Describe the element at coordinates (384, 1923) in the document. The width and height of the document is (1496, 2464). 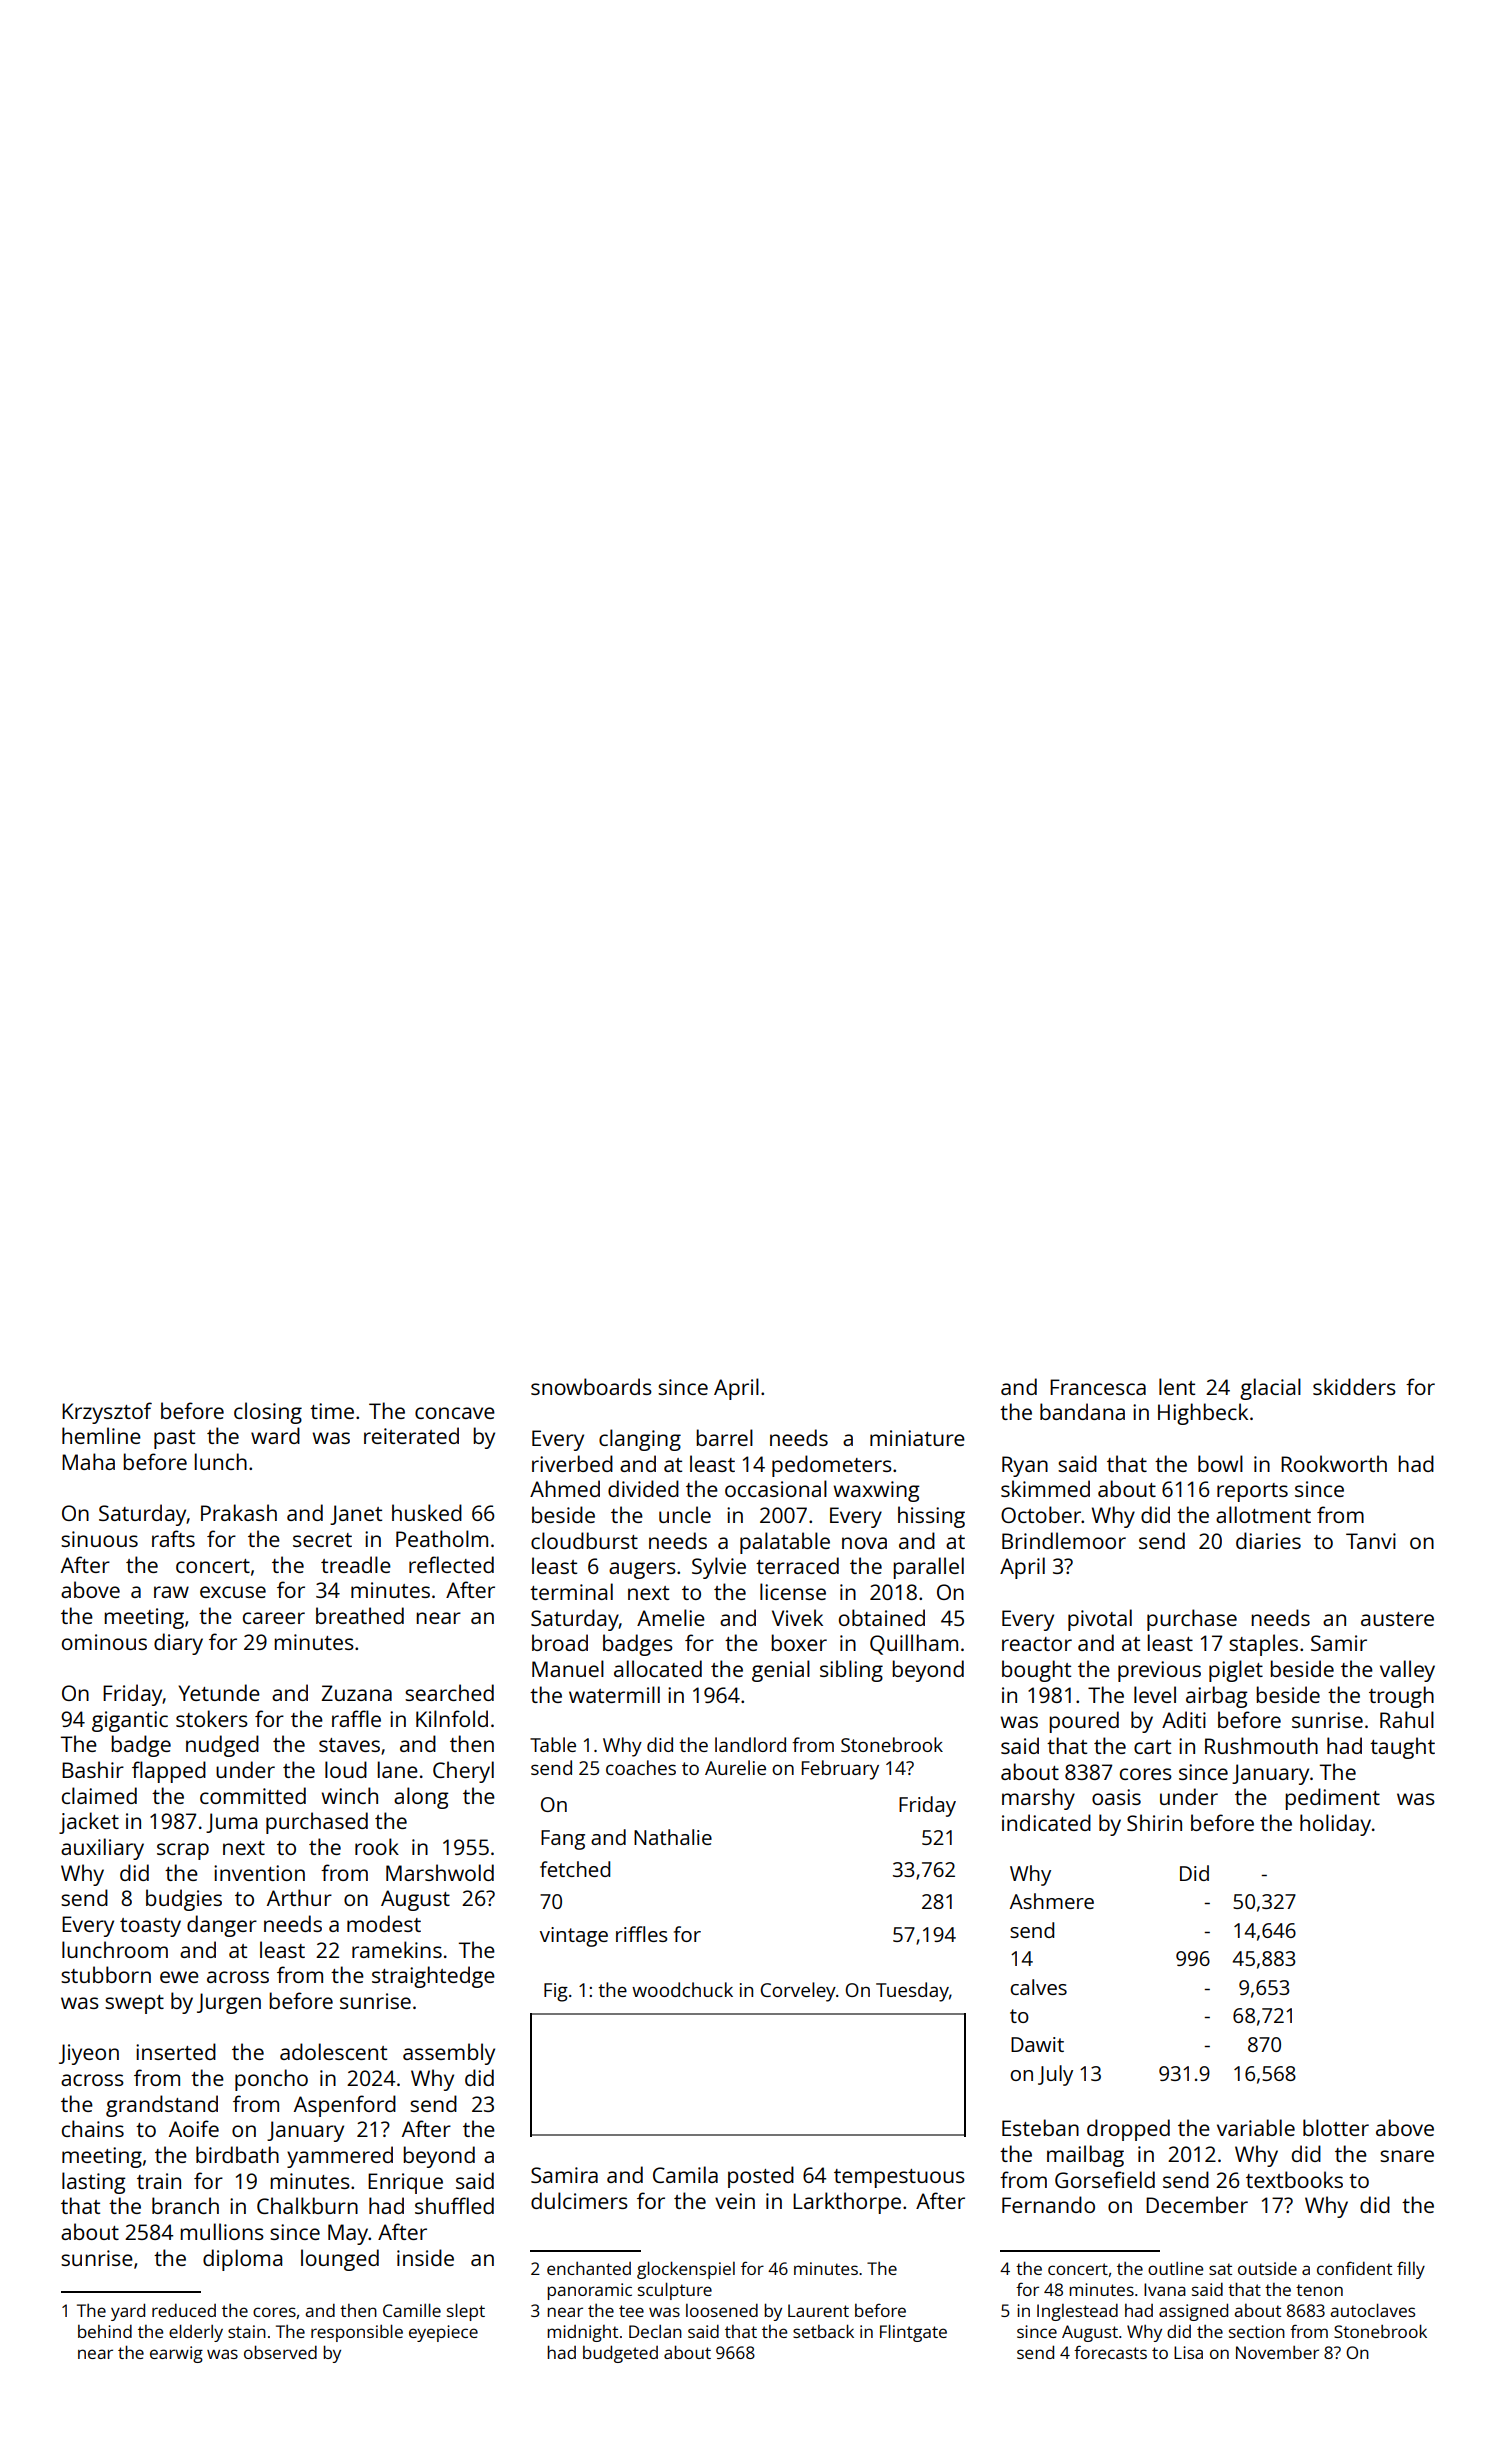
I see `modest` at that location.
